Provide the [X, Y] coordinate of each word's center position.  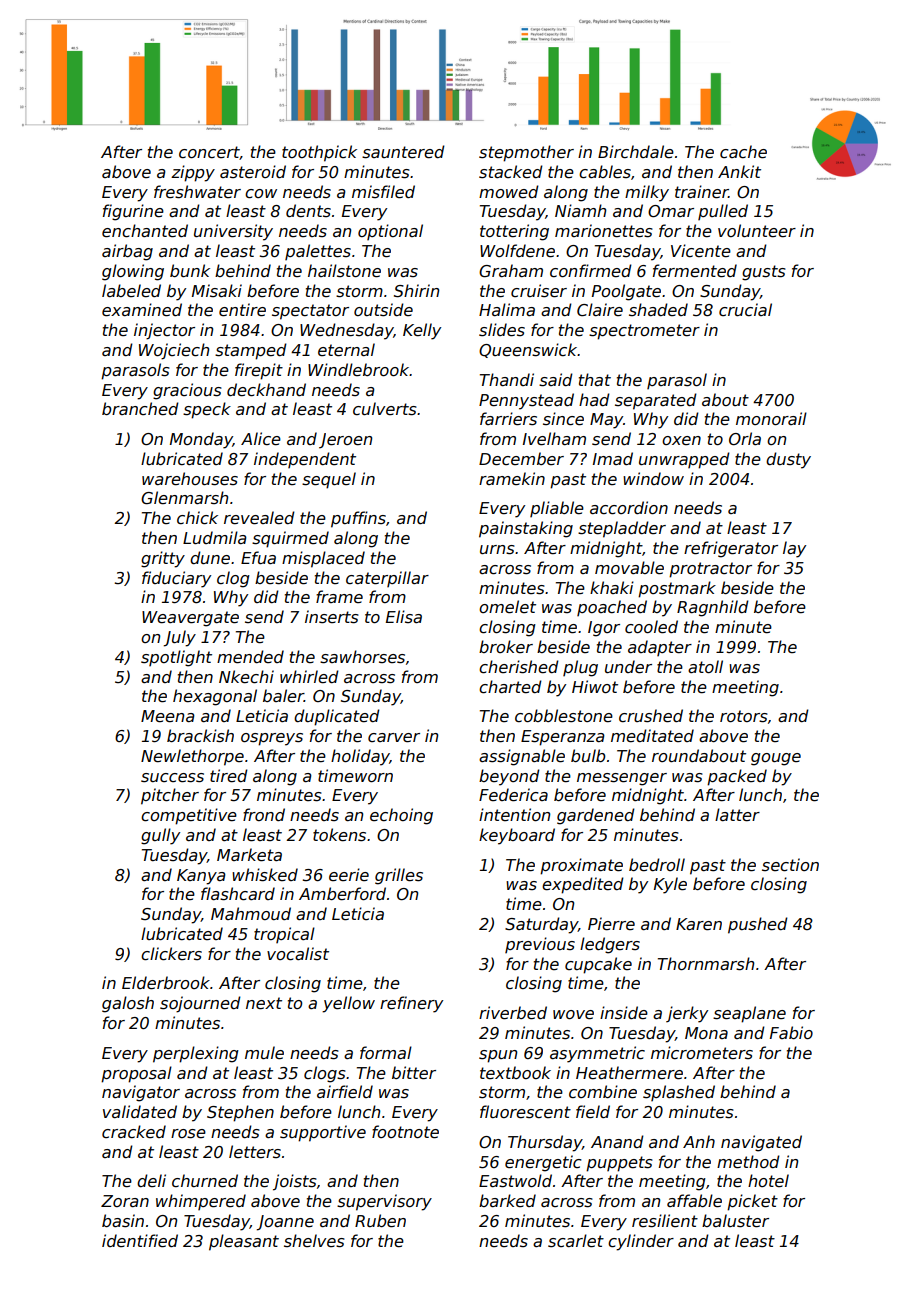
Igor [604, 629]
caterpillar [387, 579]
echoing [401, 816]
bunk [190, 270]
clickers [171, 954]
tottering [514, 232]
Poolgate [626, 292]
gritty [163, 559]
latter [737, 815]
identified [140, 1241]
